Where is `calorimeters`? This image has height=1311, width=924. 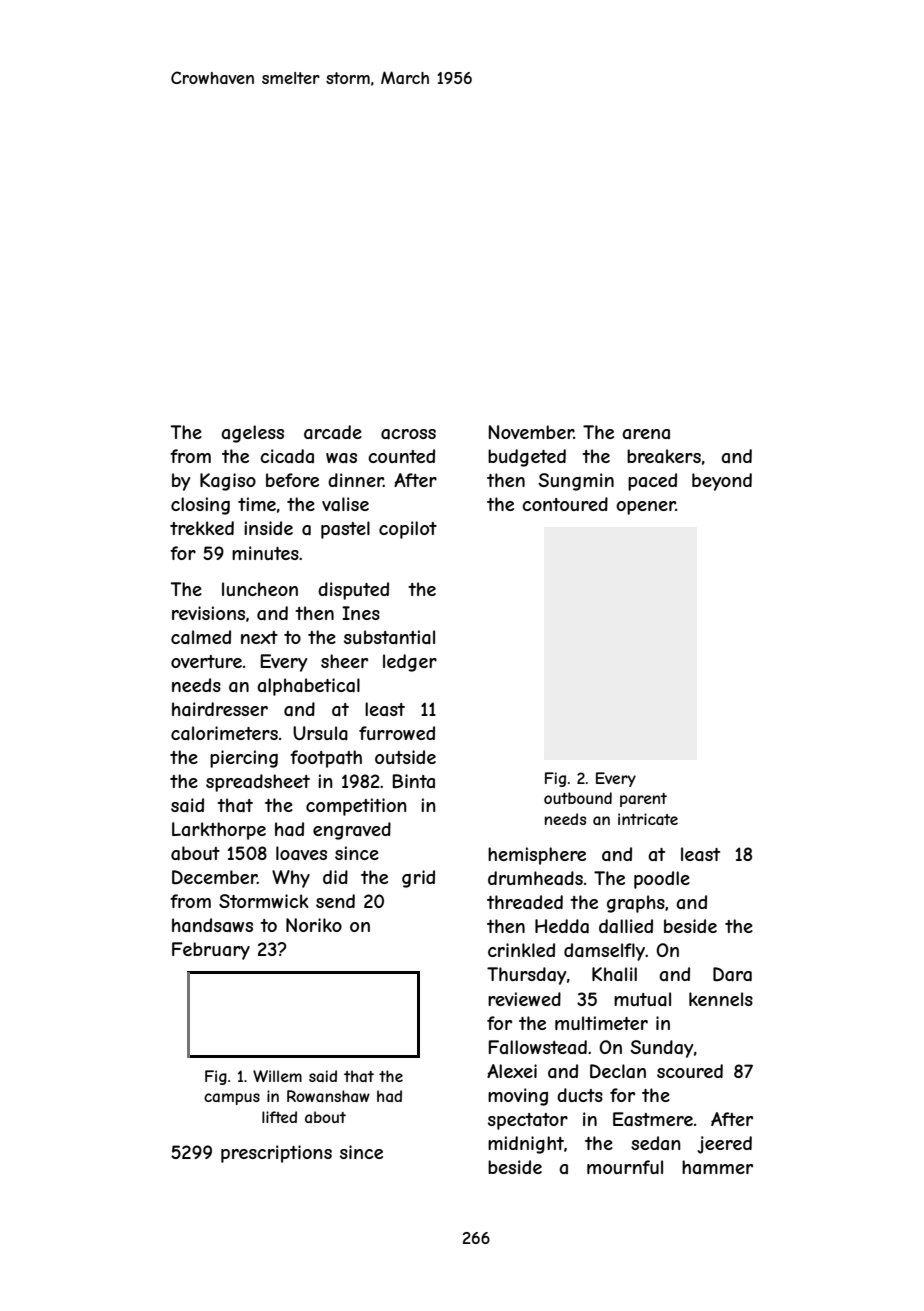
calorimeters is located at coordinates (224, 733).
